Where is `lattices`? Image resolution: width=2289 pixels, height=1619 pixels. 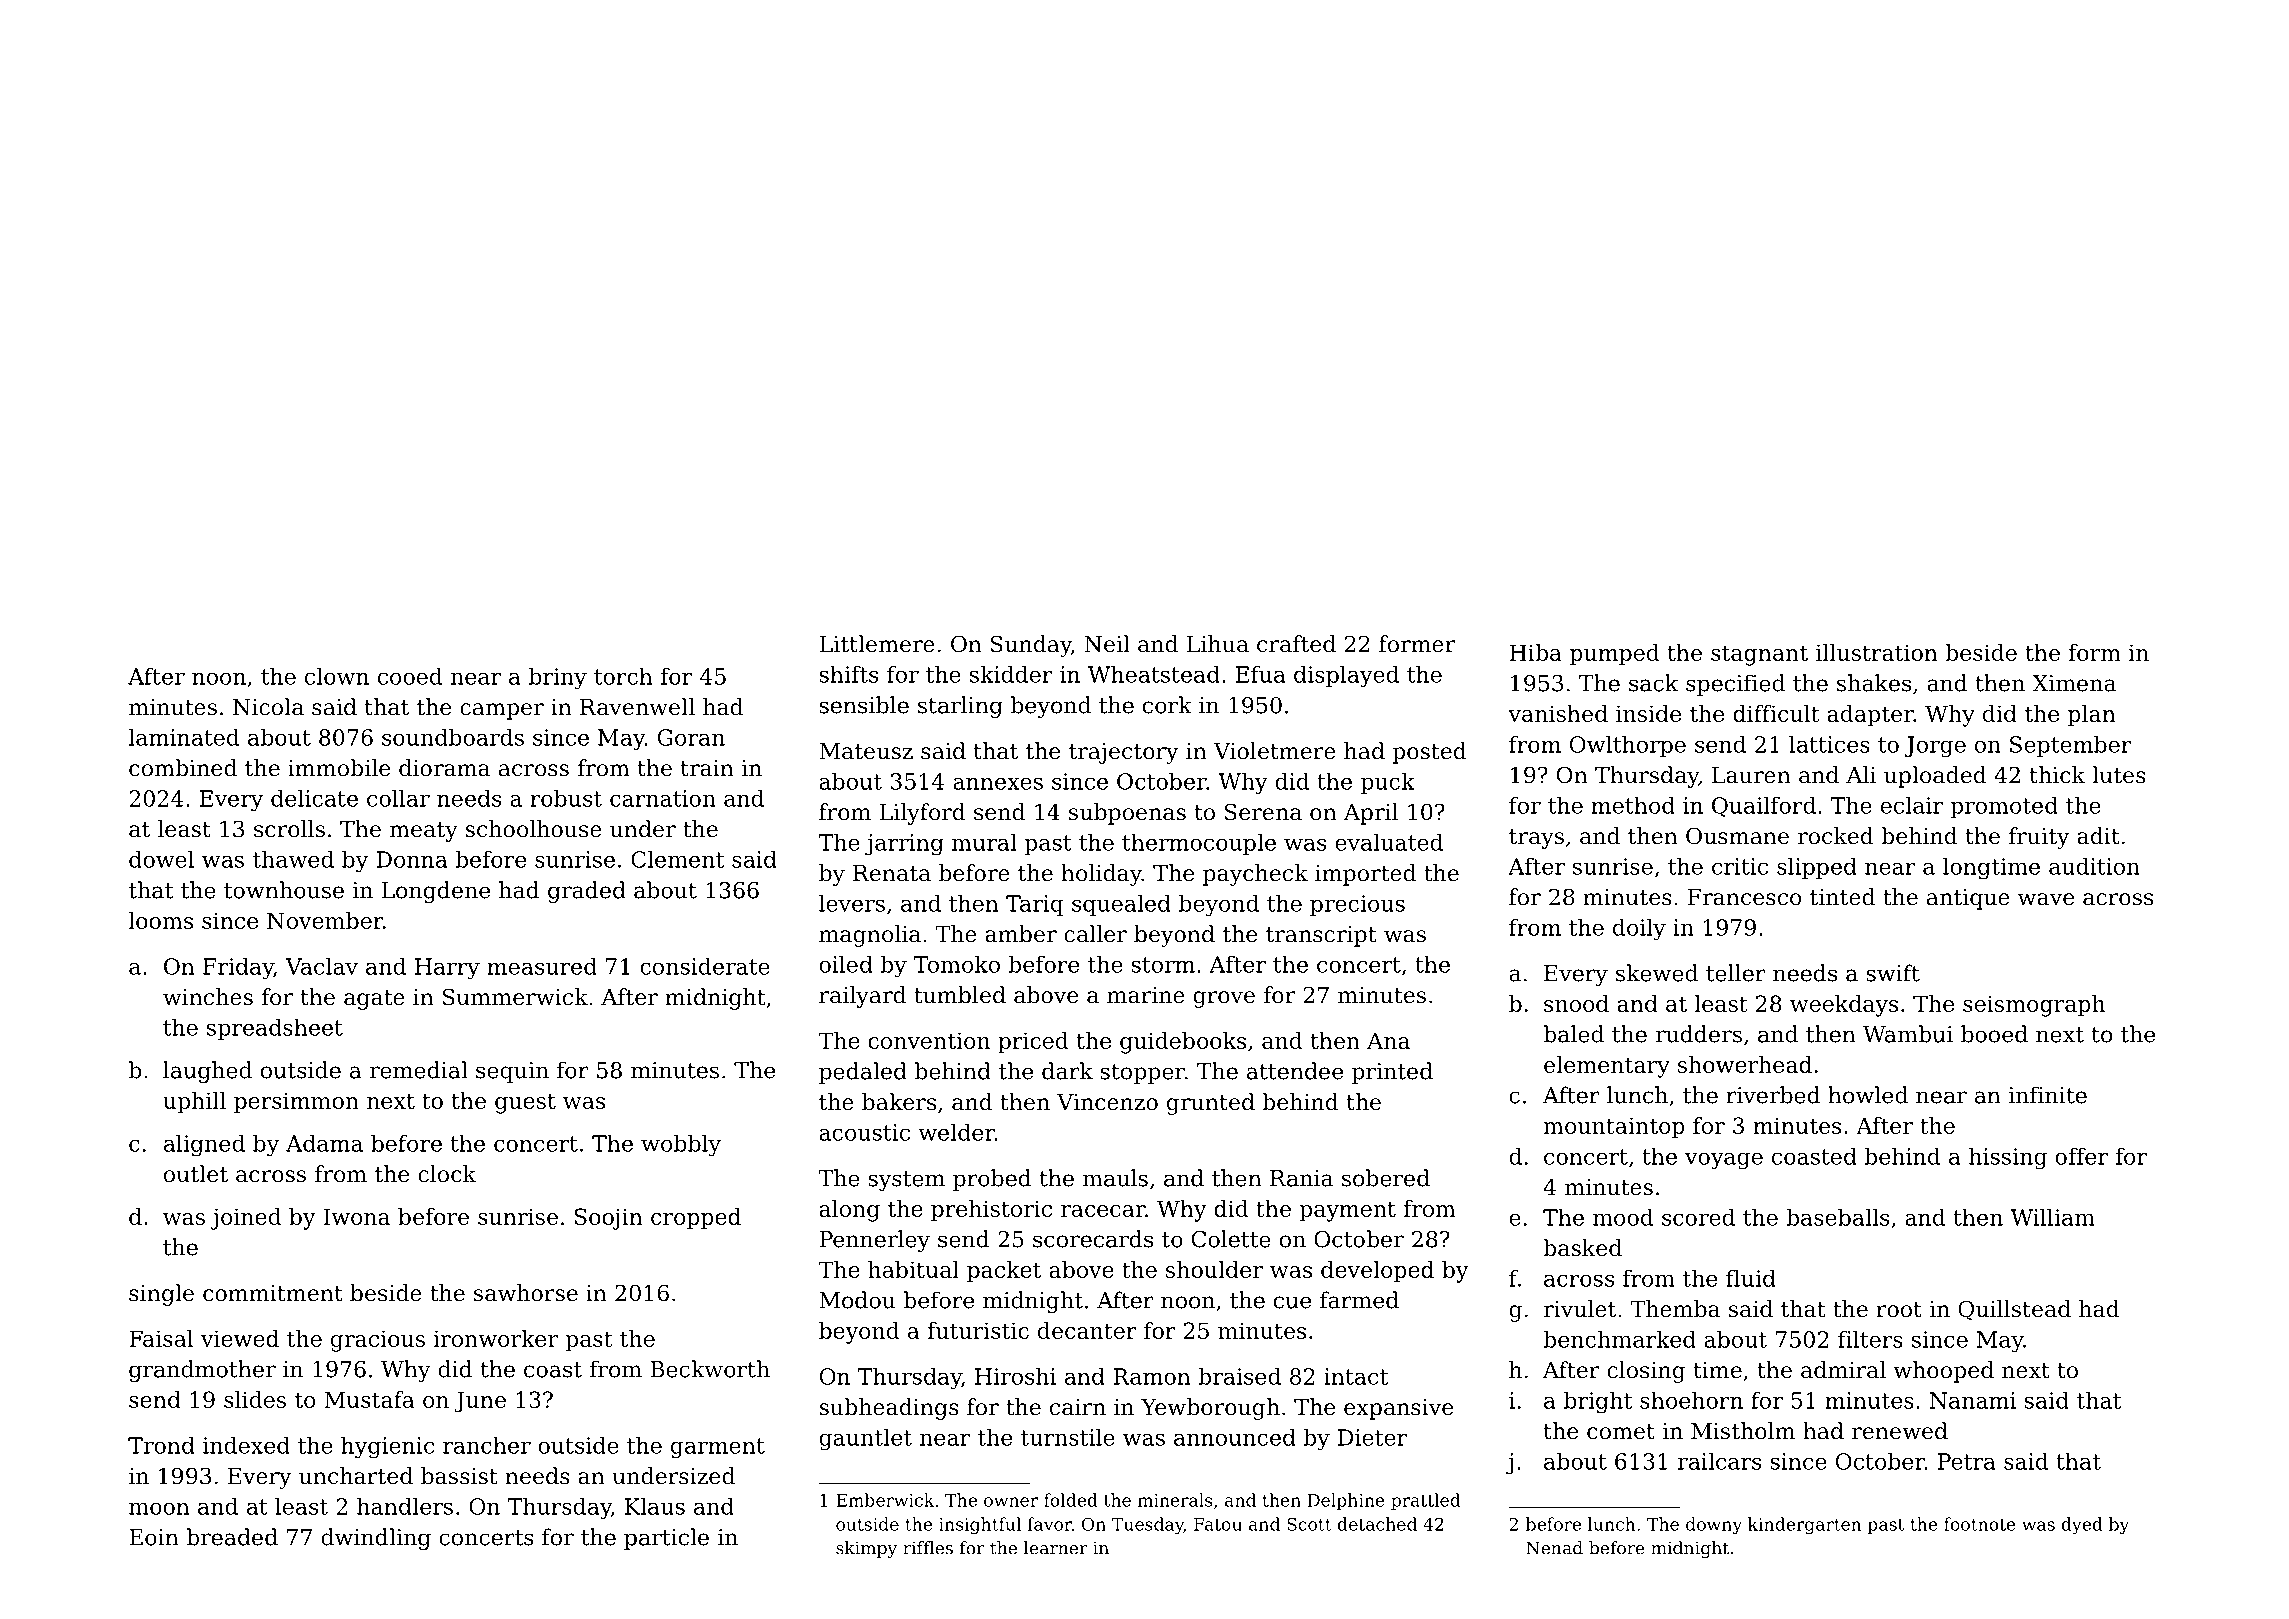
lattices is located at coordinates (1829, 744).
